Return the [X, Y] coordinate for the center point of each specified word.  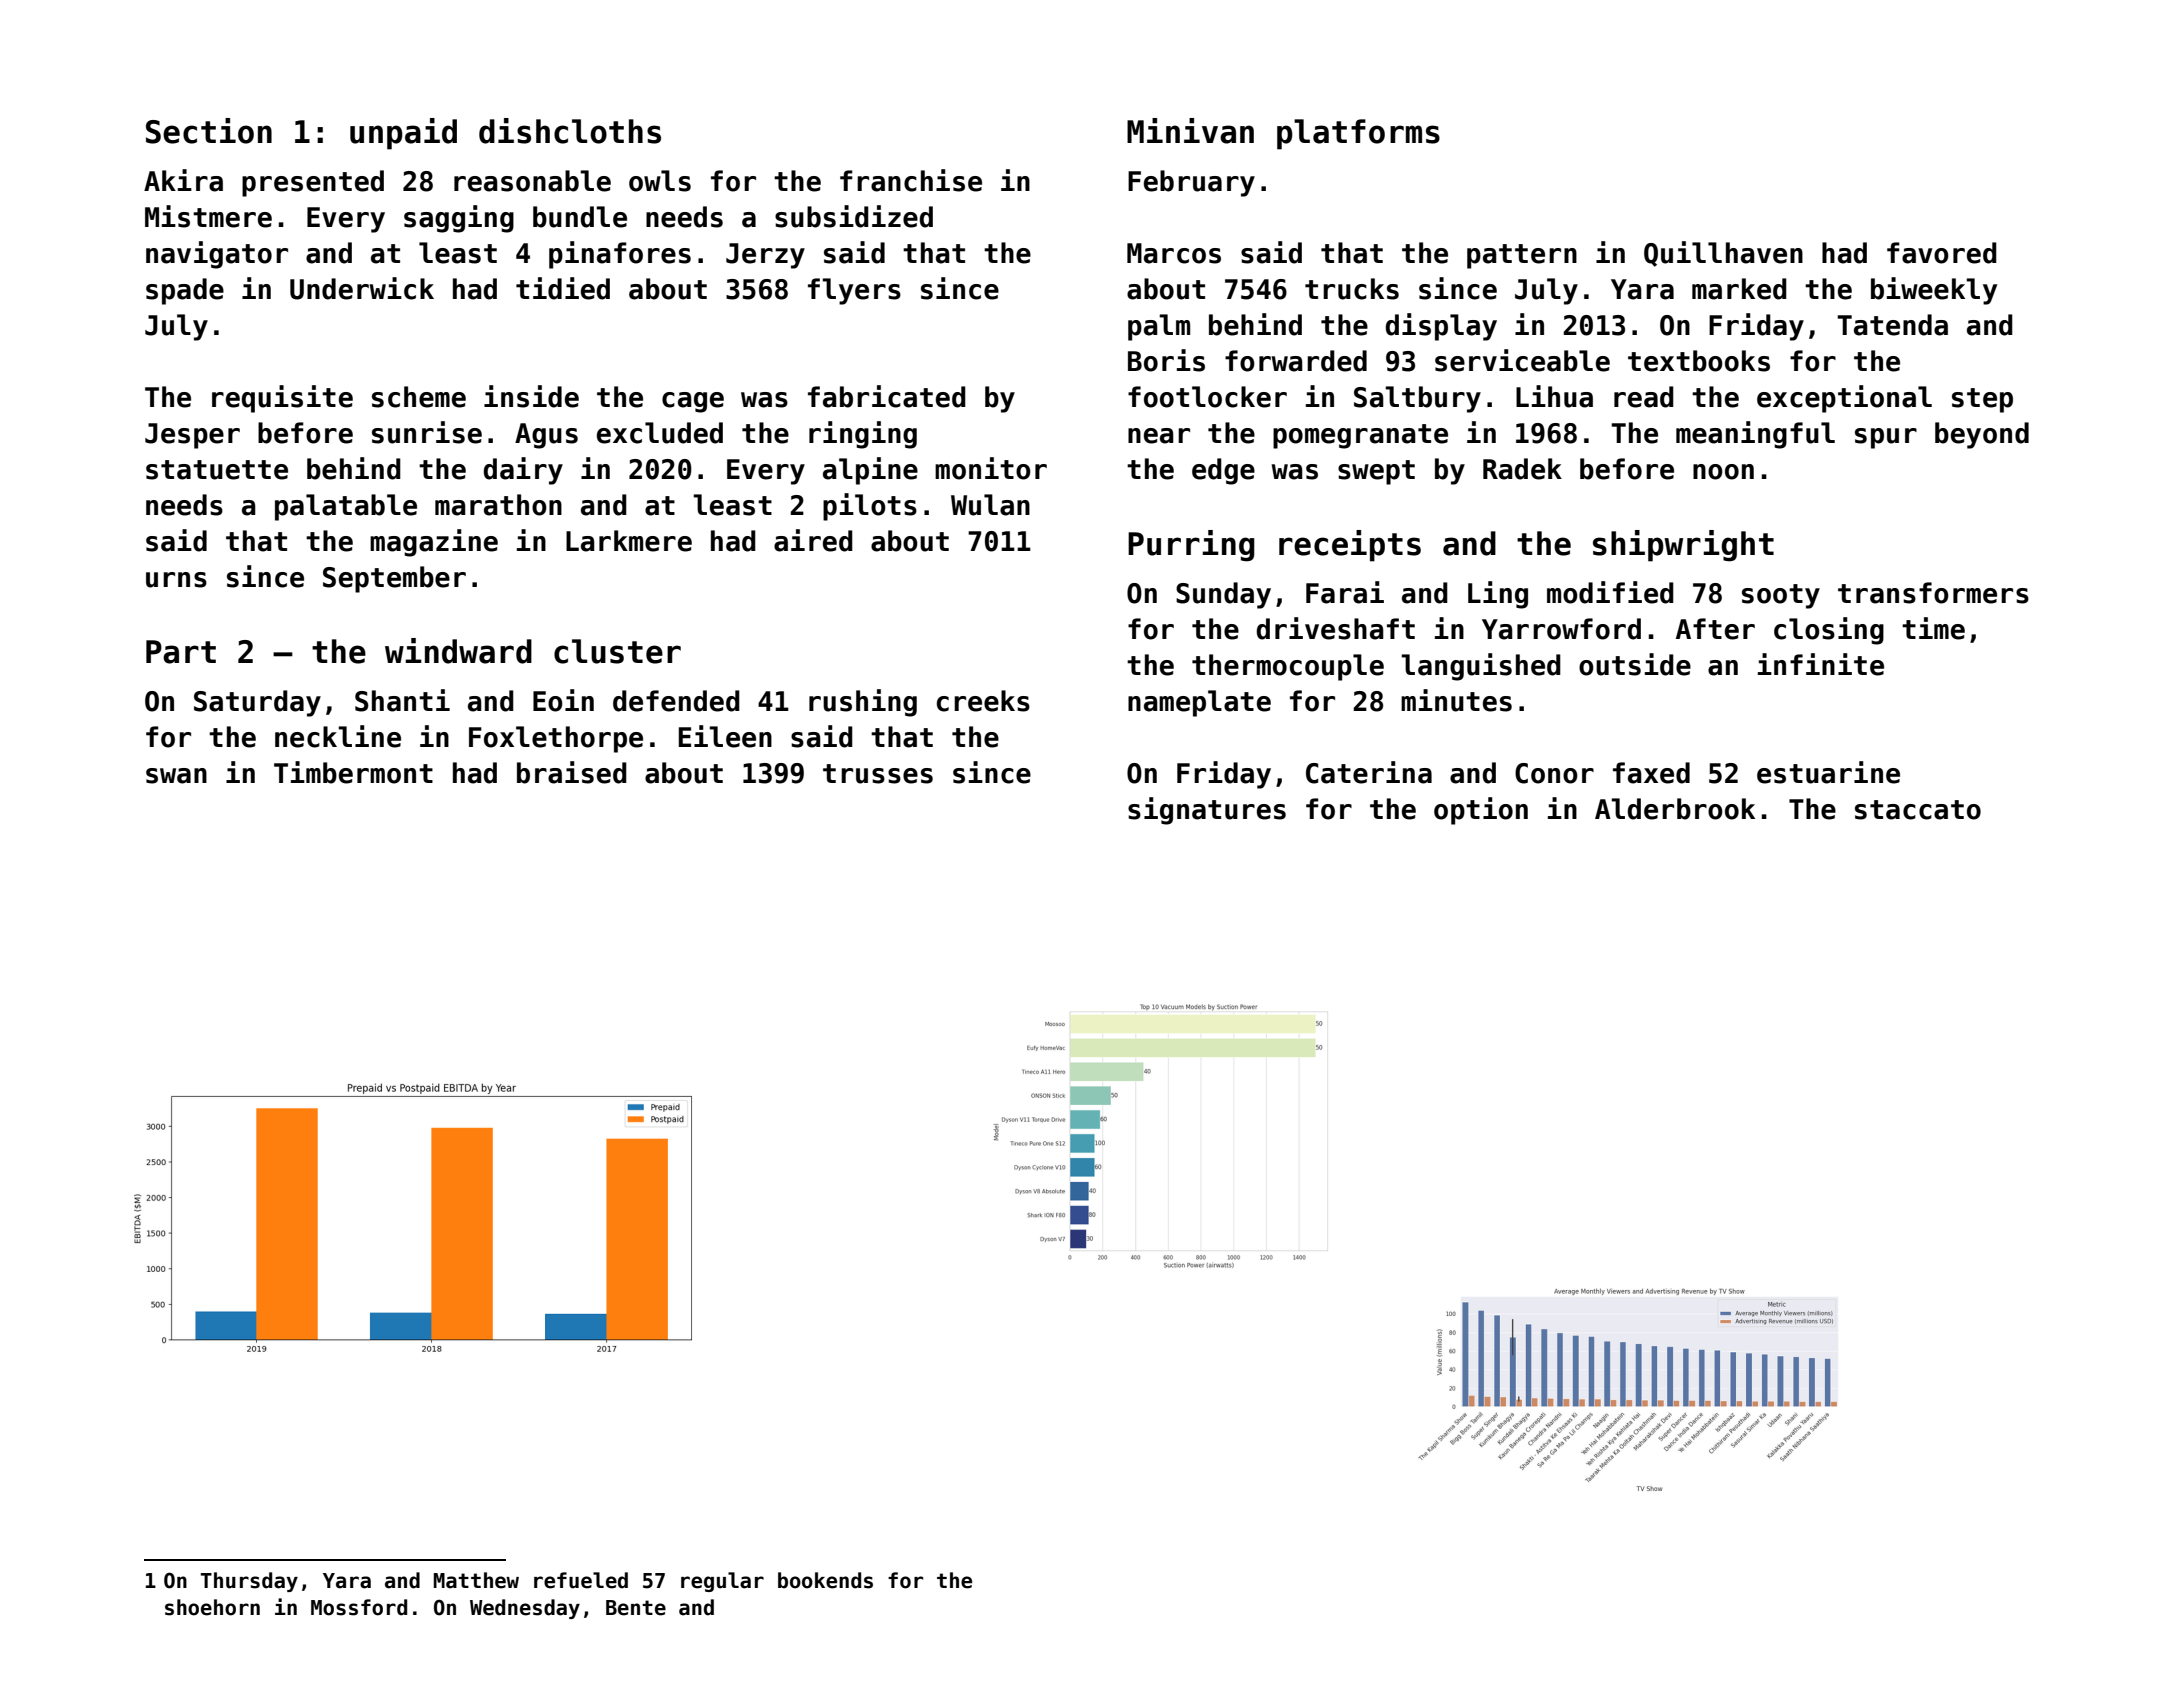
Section [209, 131]
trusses [878, 774]
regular [722, 1582]
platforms [1358, 134]
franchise [911, 180]
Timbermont [353, 772]
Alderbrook [1675, 809]
